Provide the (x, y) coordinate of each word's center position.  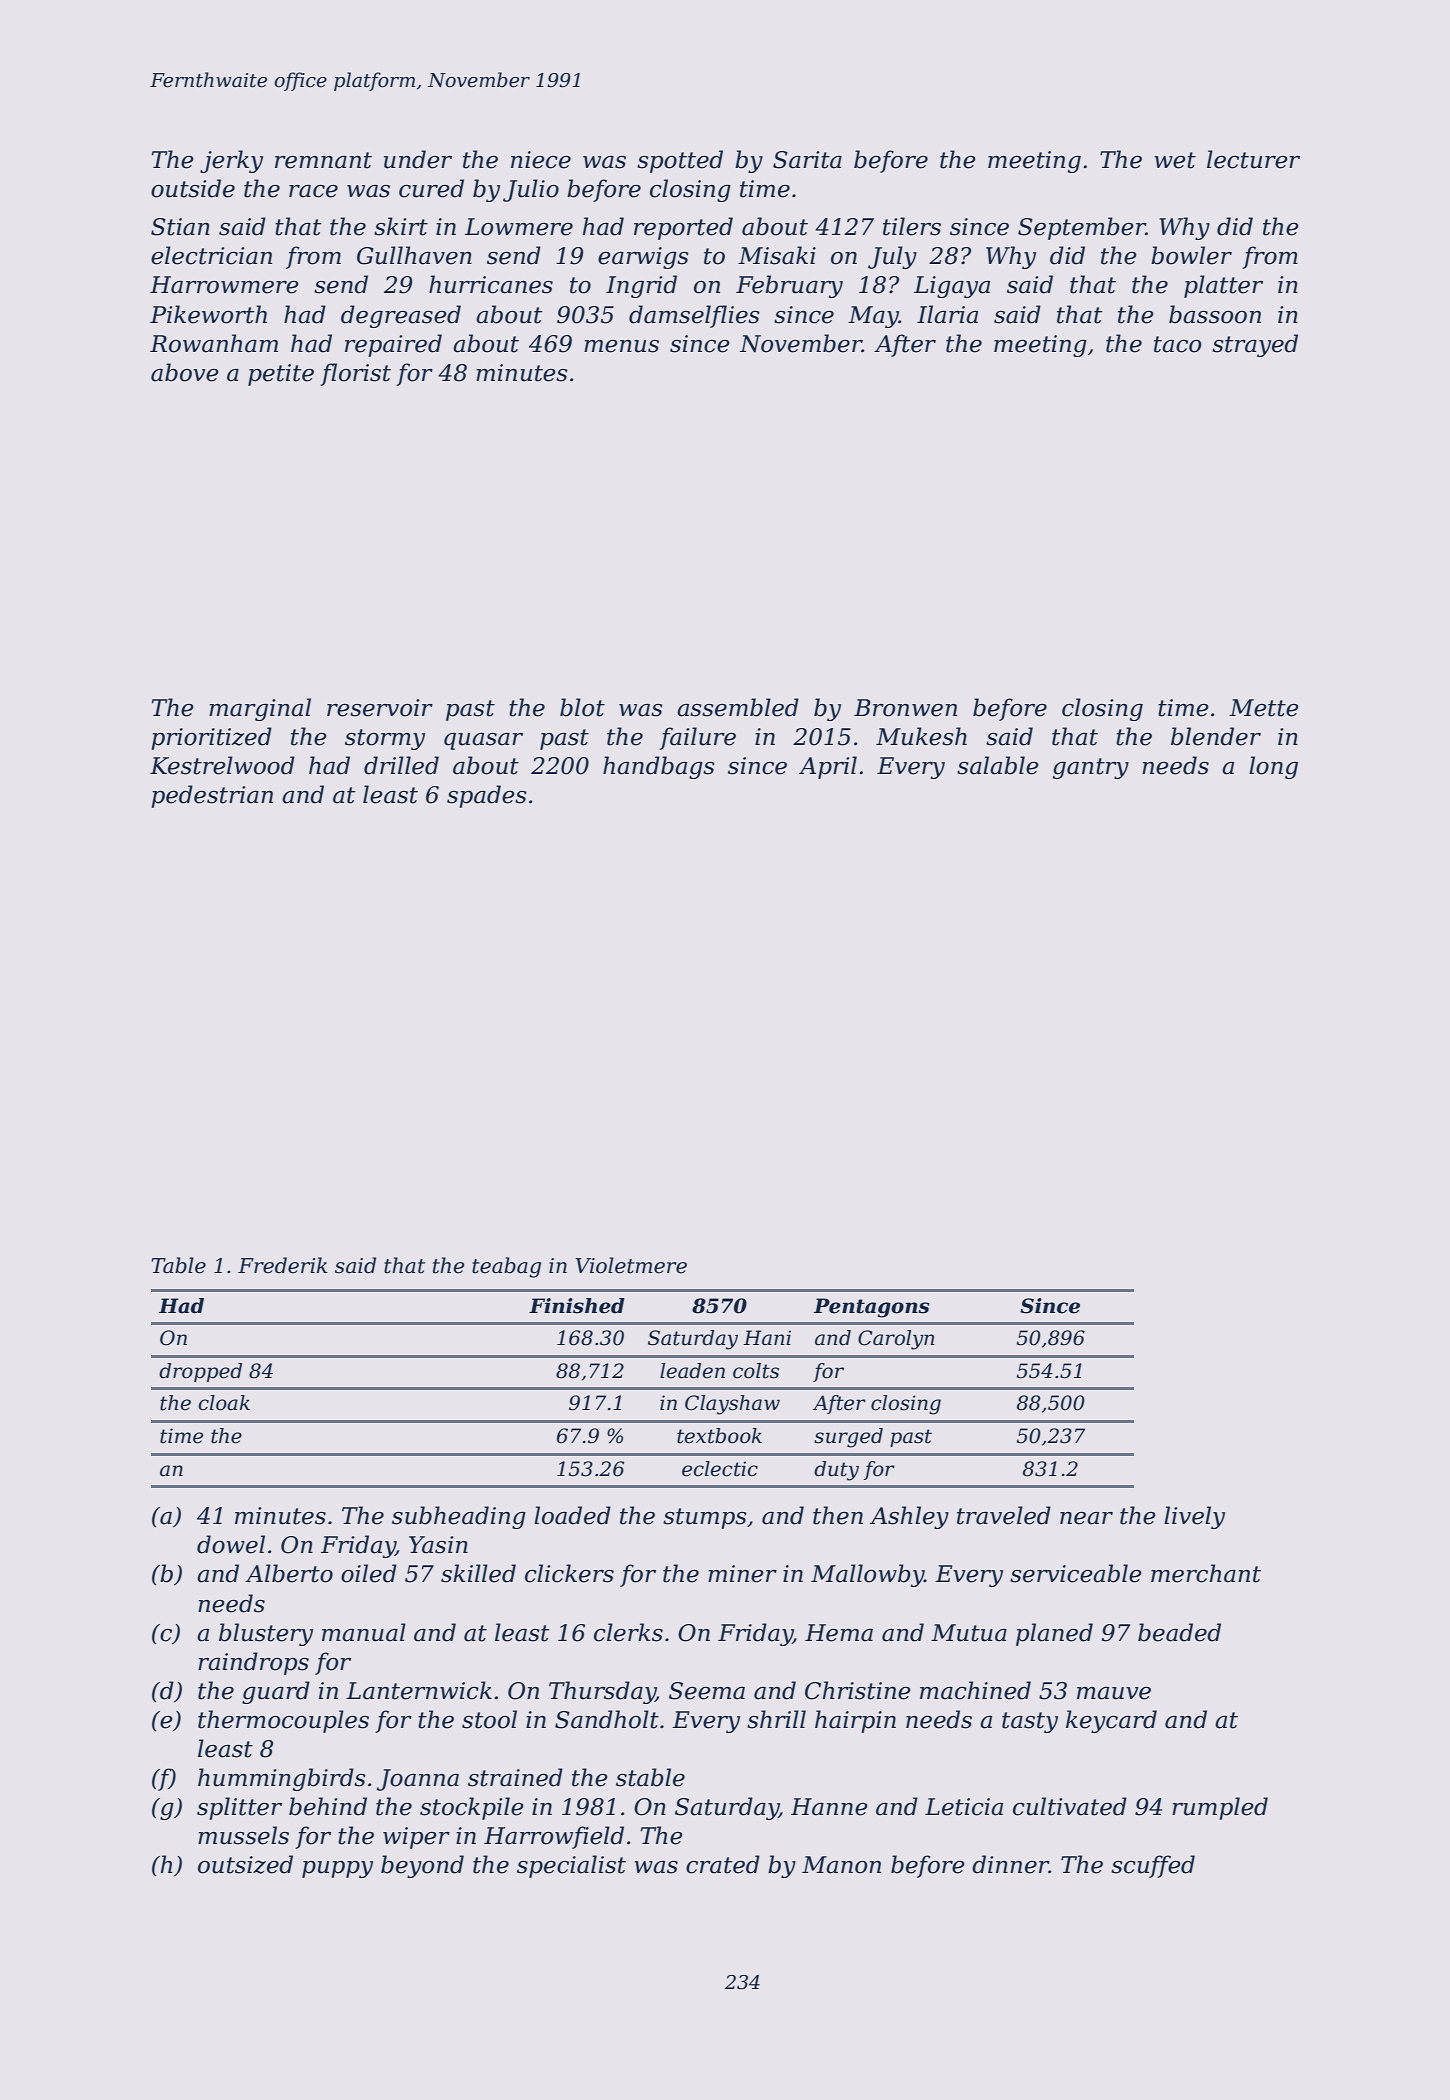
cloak (224, 1403)
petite (281, 375)
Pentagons (872, 1308)
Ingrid (641, 286)
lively (1194, 1517)
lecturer (1253, 159)
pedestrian (212, 796)
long (1273, 767)
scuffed (1153, 1866)
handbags (659, 767)
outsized (245, 1864)
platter (1223, 286)
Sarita (807, 160)
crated (723, 1864)
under (418, 159)
